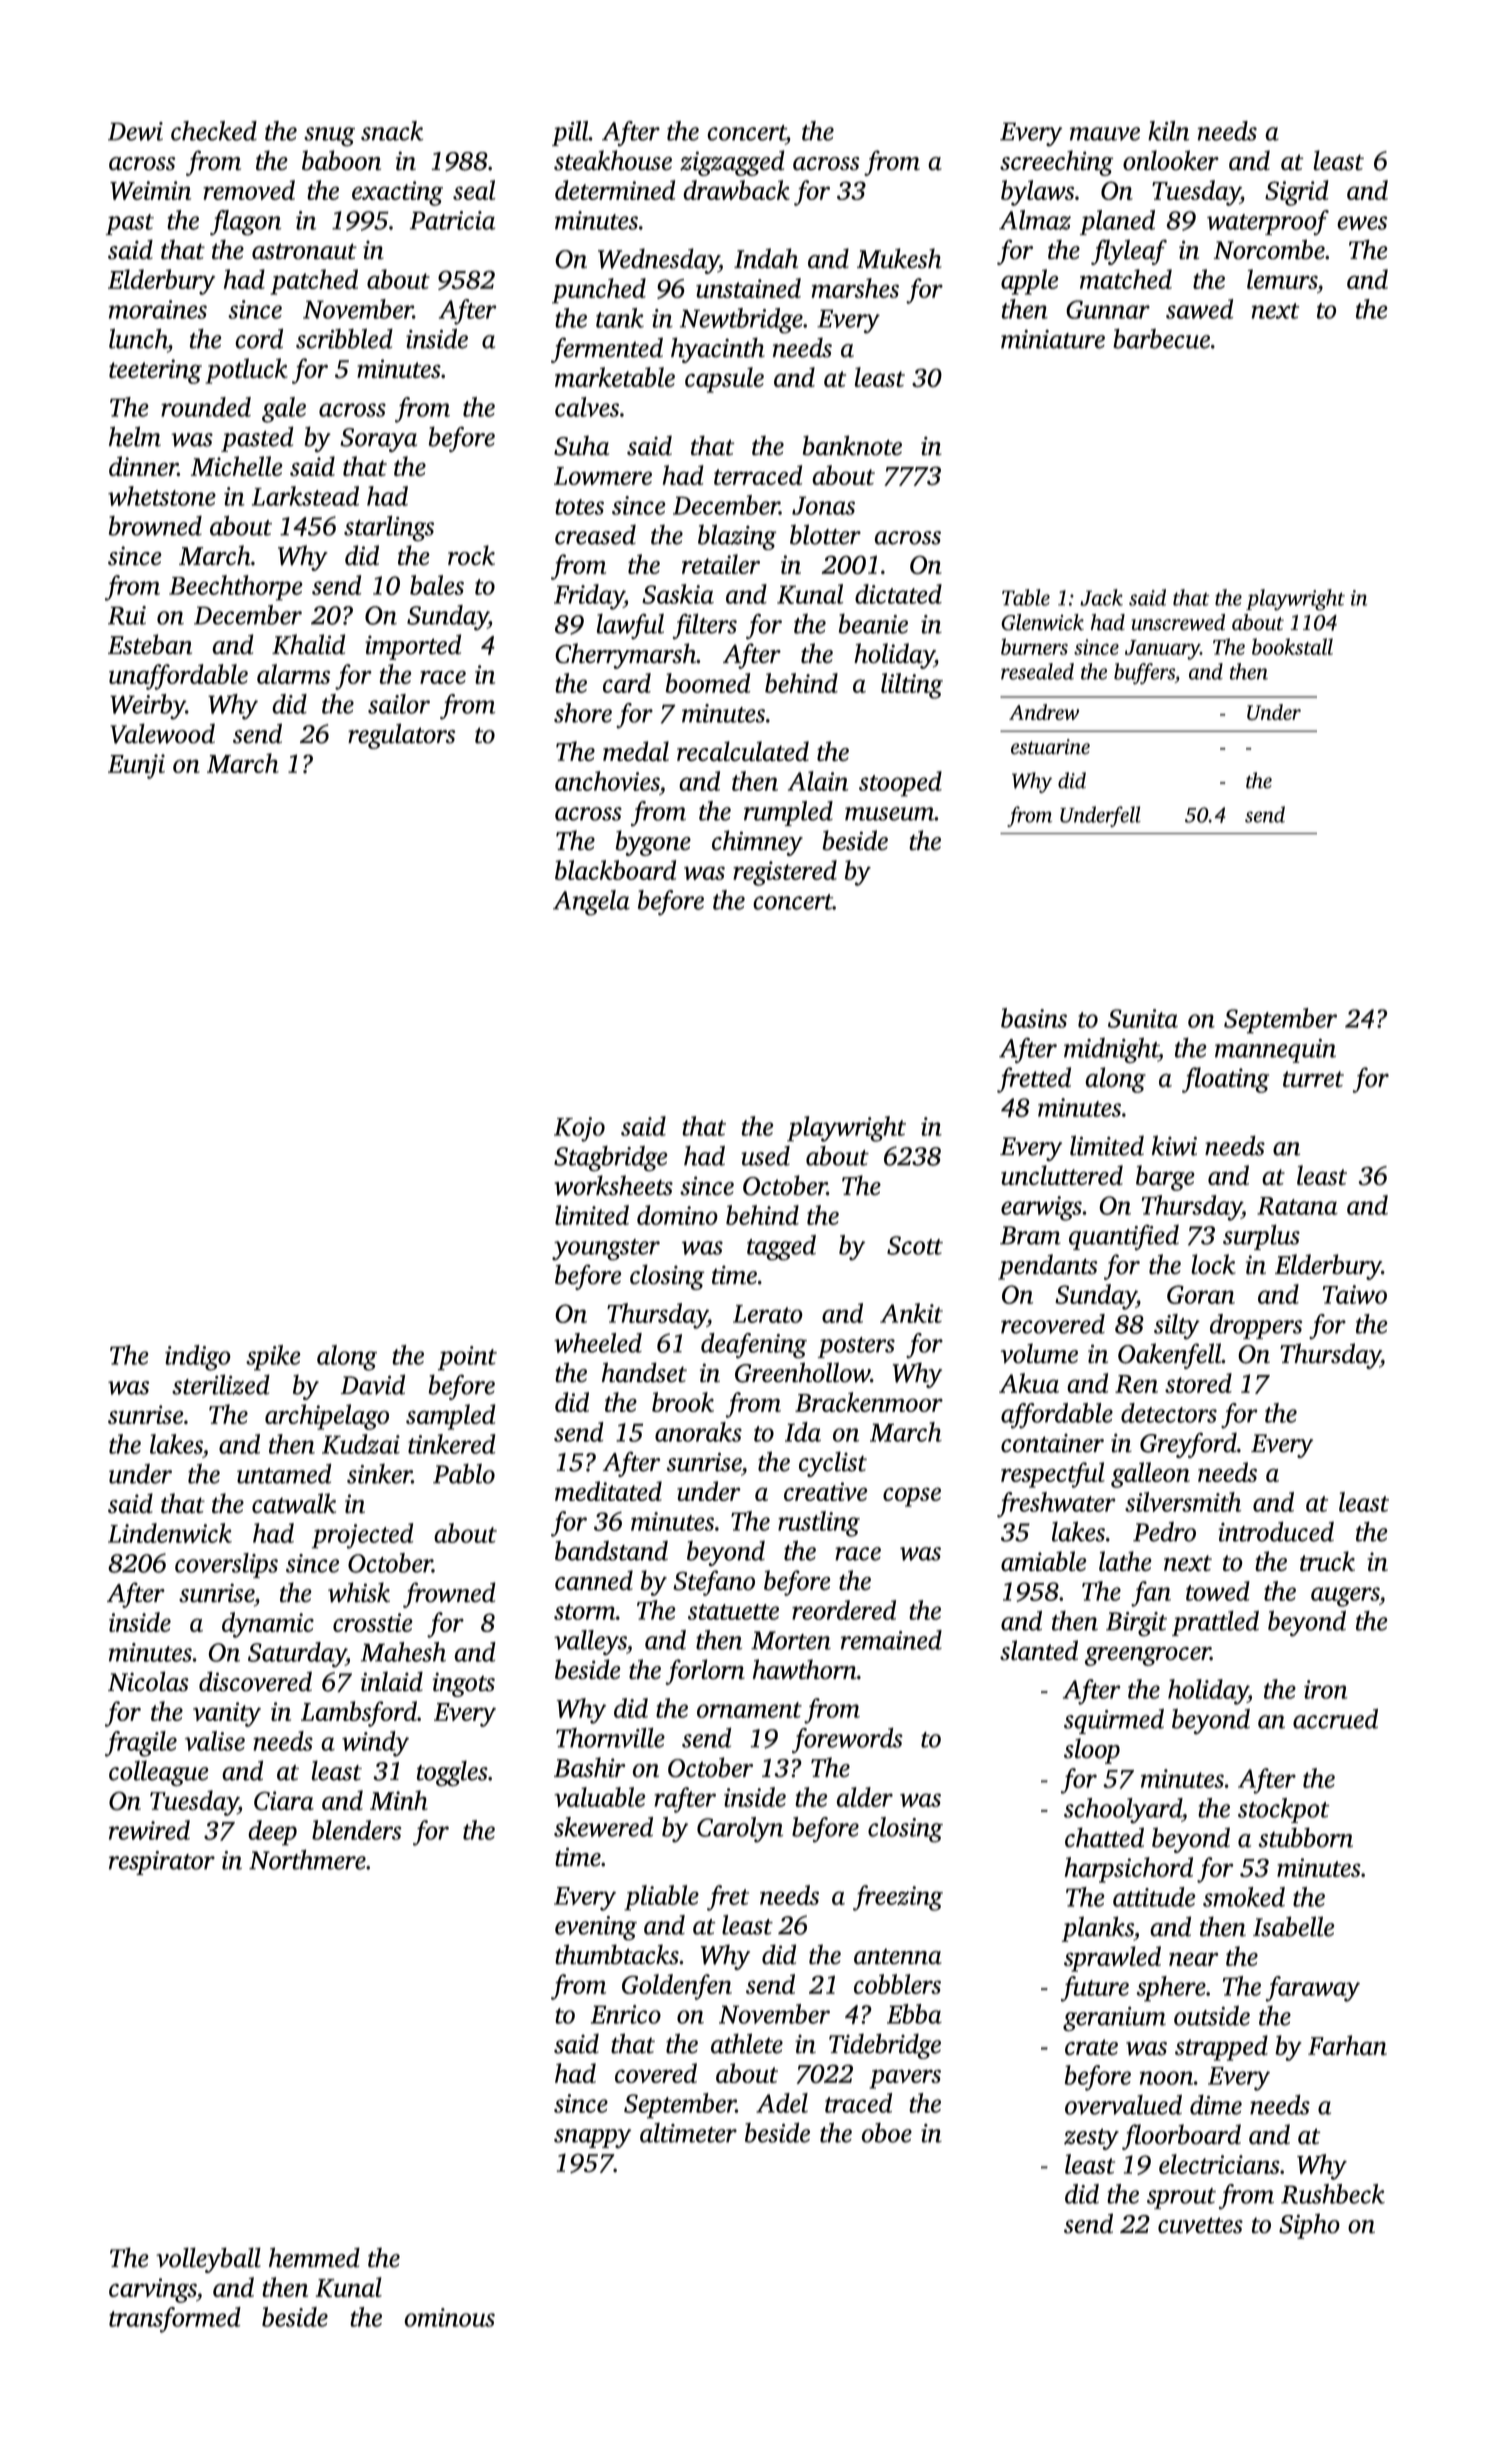  Describe the element at coordinates (587, 407) in the screenshot. I see `calves` at that location.
